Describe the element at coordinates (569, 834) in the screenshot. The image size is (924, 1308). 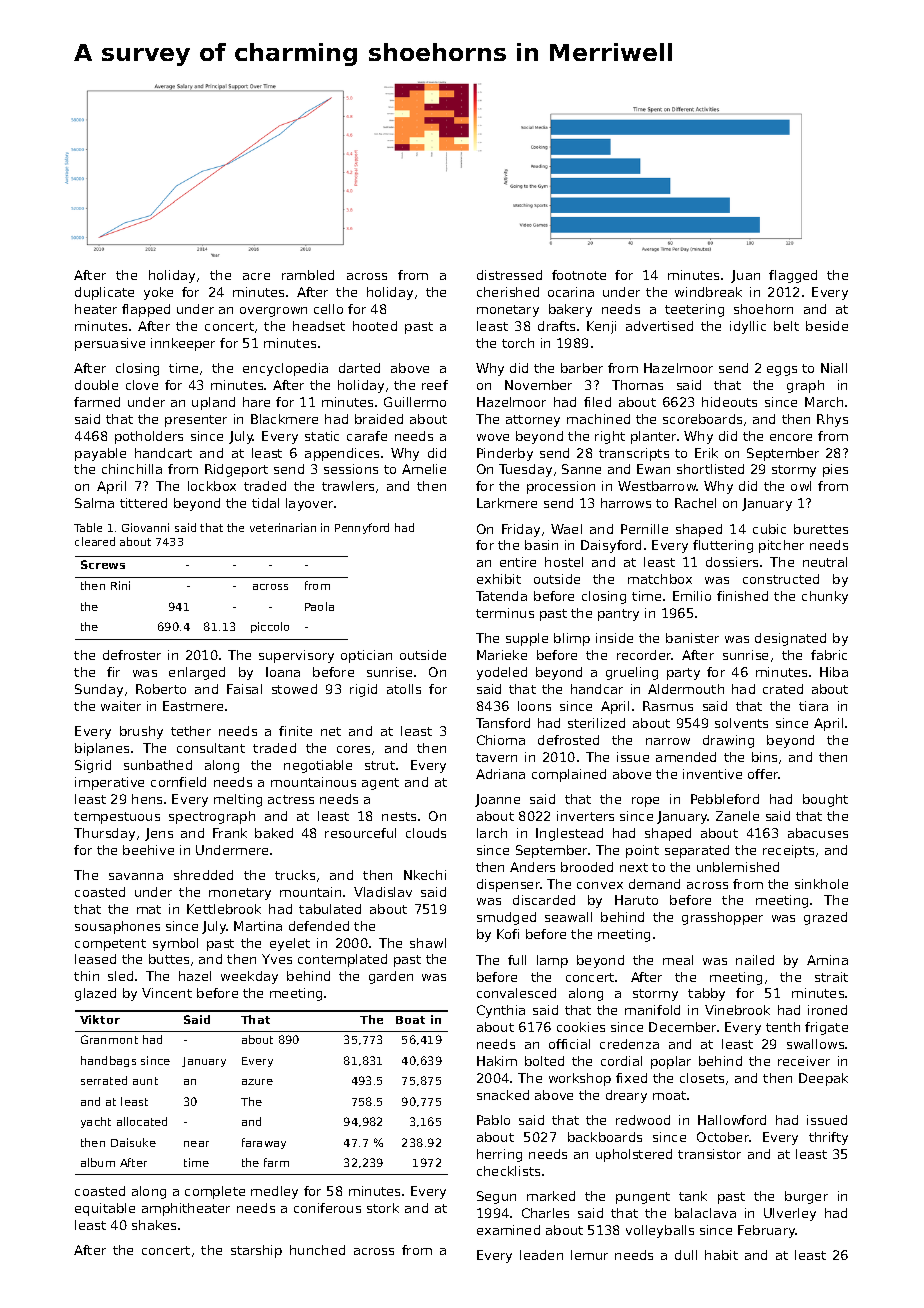
I see `Inglestead` at that location.
